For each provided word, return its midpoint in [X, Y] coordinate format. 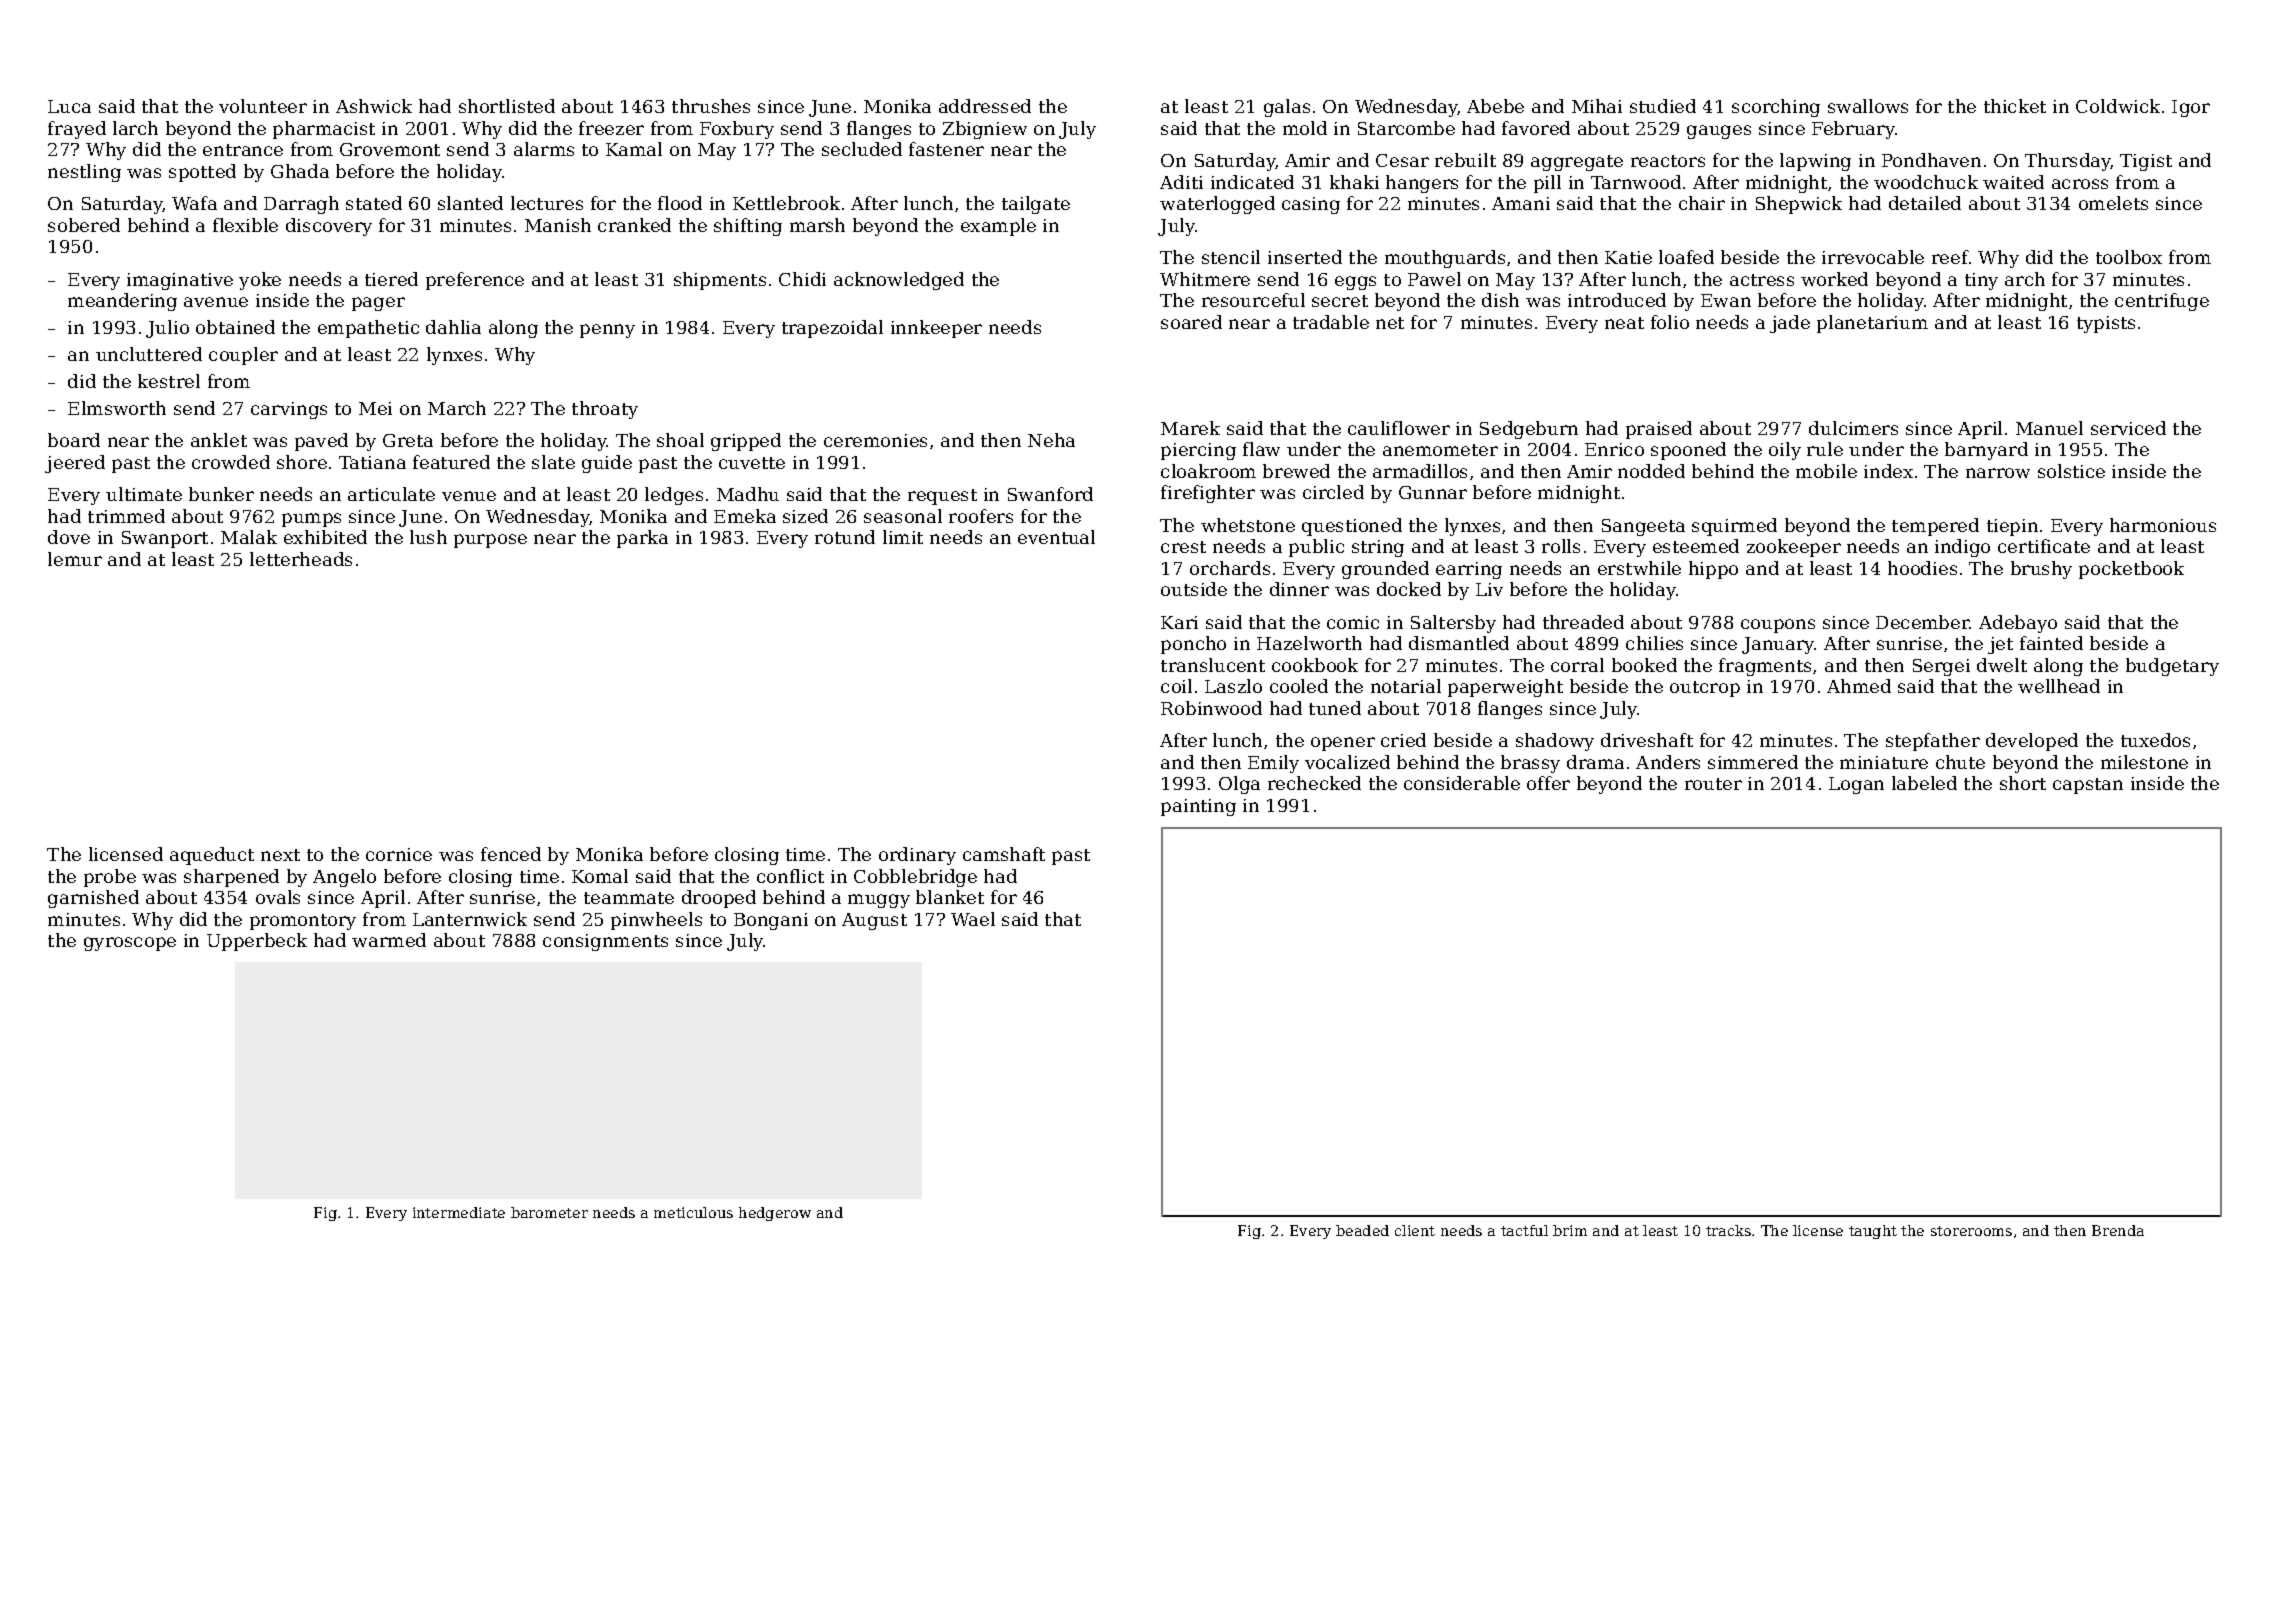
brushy [2041, 570]
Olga [1239, 785]
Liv [1489, 589]
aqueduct [212, 856]
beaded [1362, 1230]
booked [1644, 665]
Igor [2191, 108]
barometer [549, 1212]
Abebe [1495, 106]
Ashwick [374, 106]
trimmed [126, 516]
